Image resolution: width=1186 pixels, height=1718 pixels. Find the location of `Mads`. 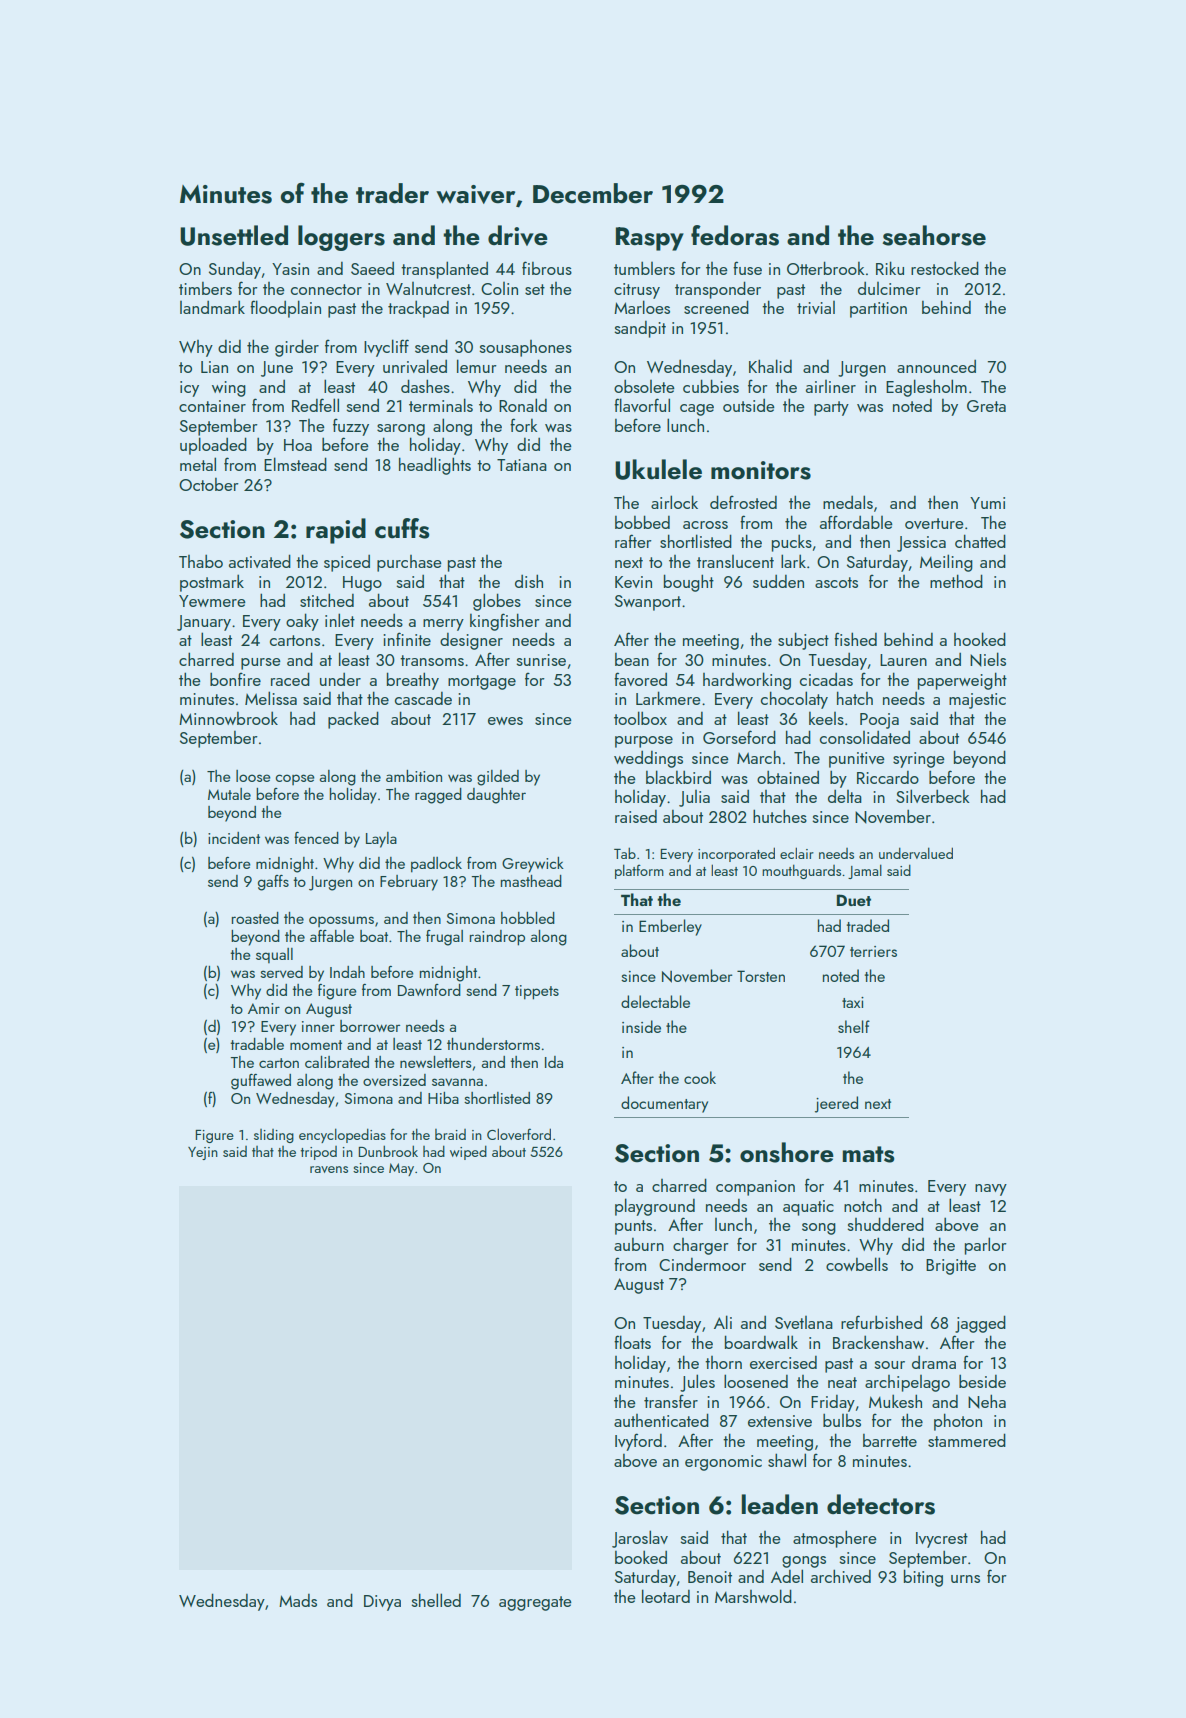

Mads is located at coordinates (298, 1600).
